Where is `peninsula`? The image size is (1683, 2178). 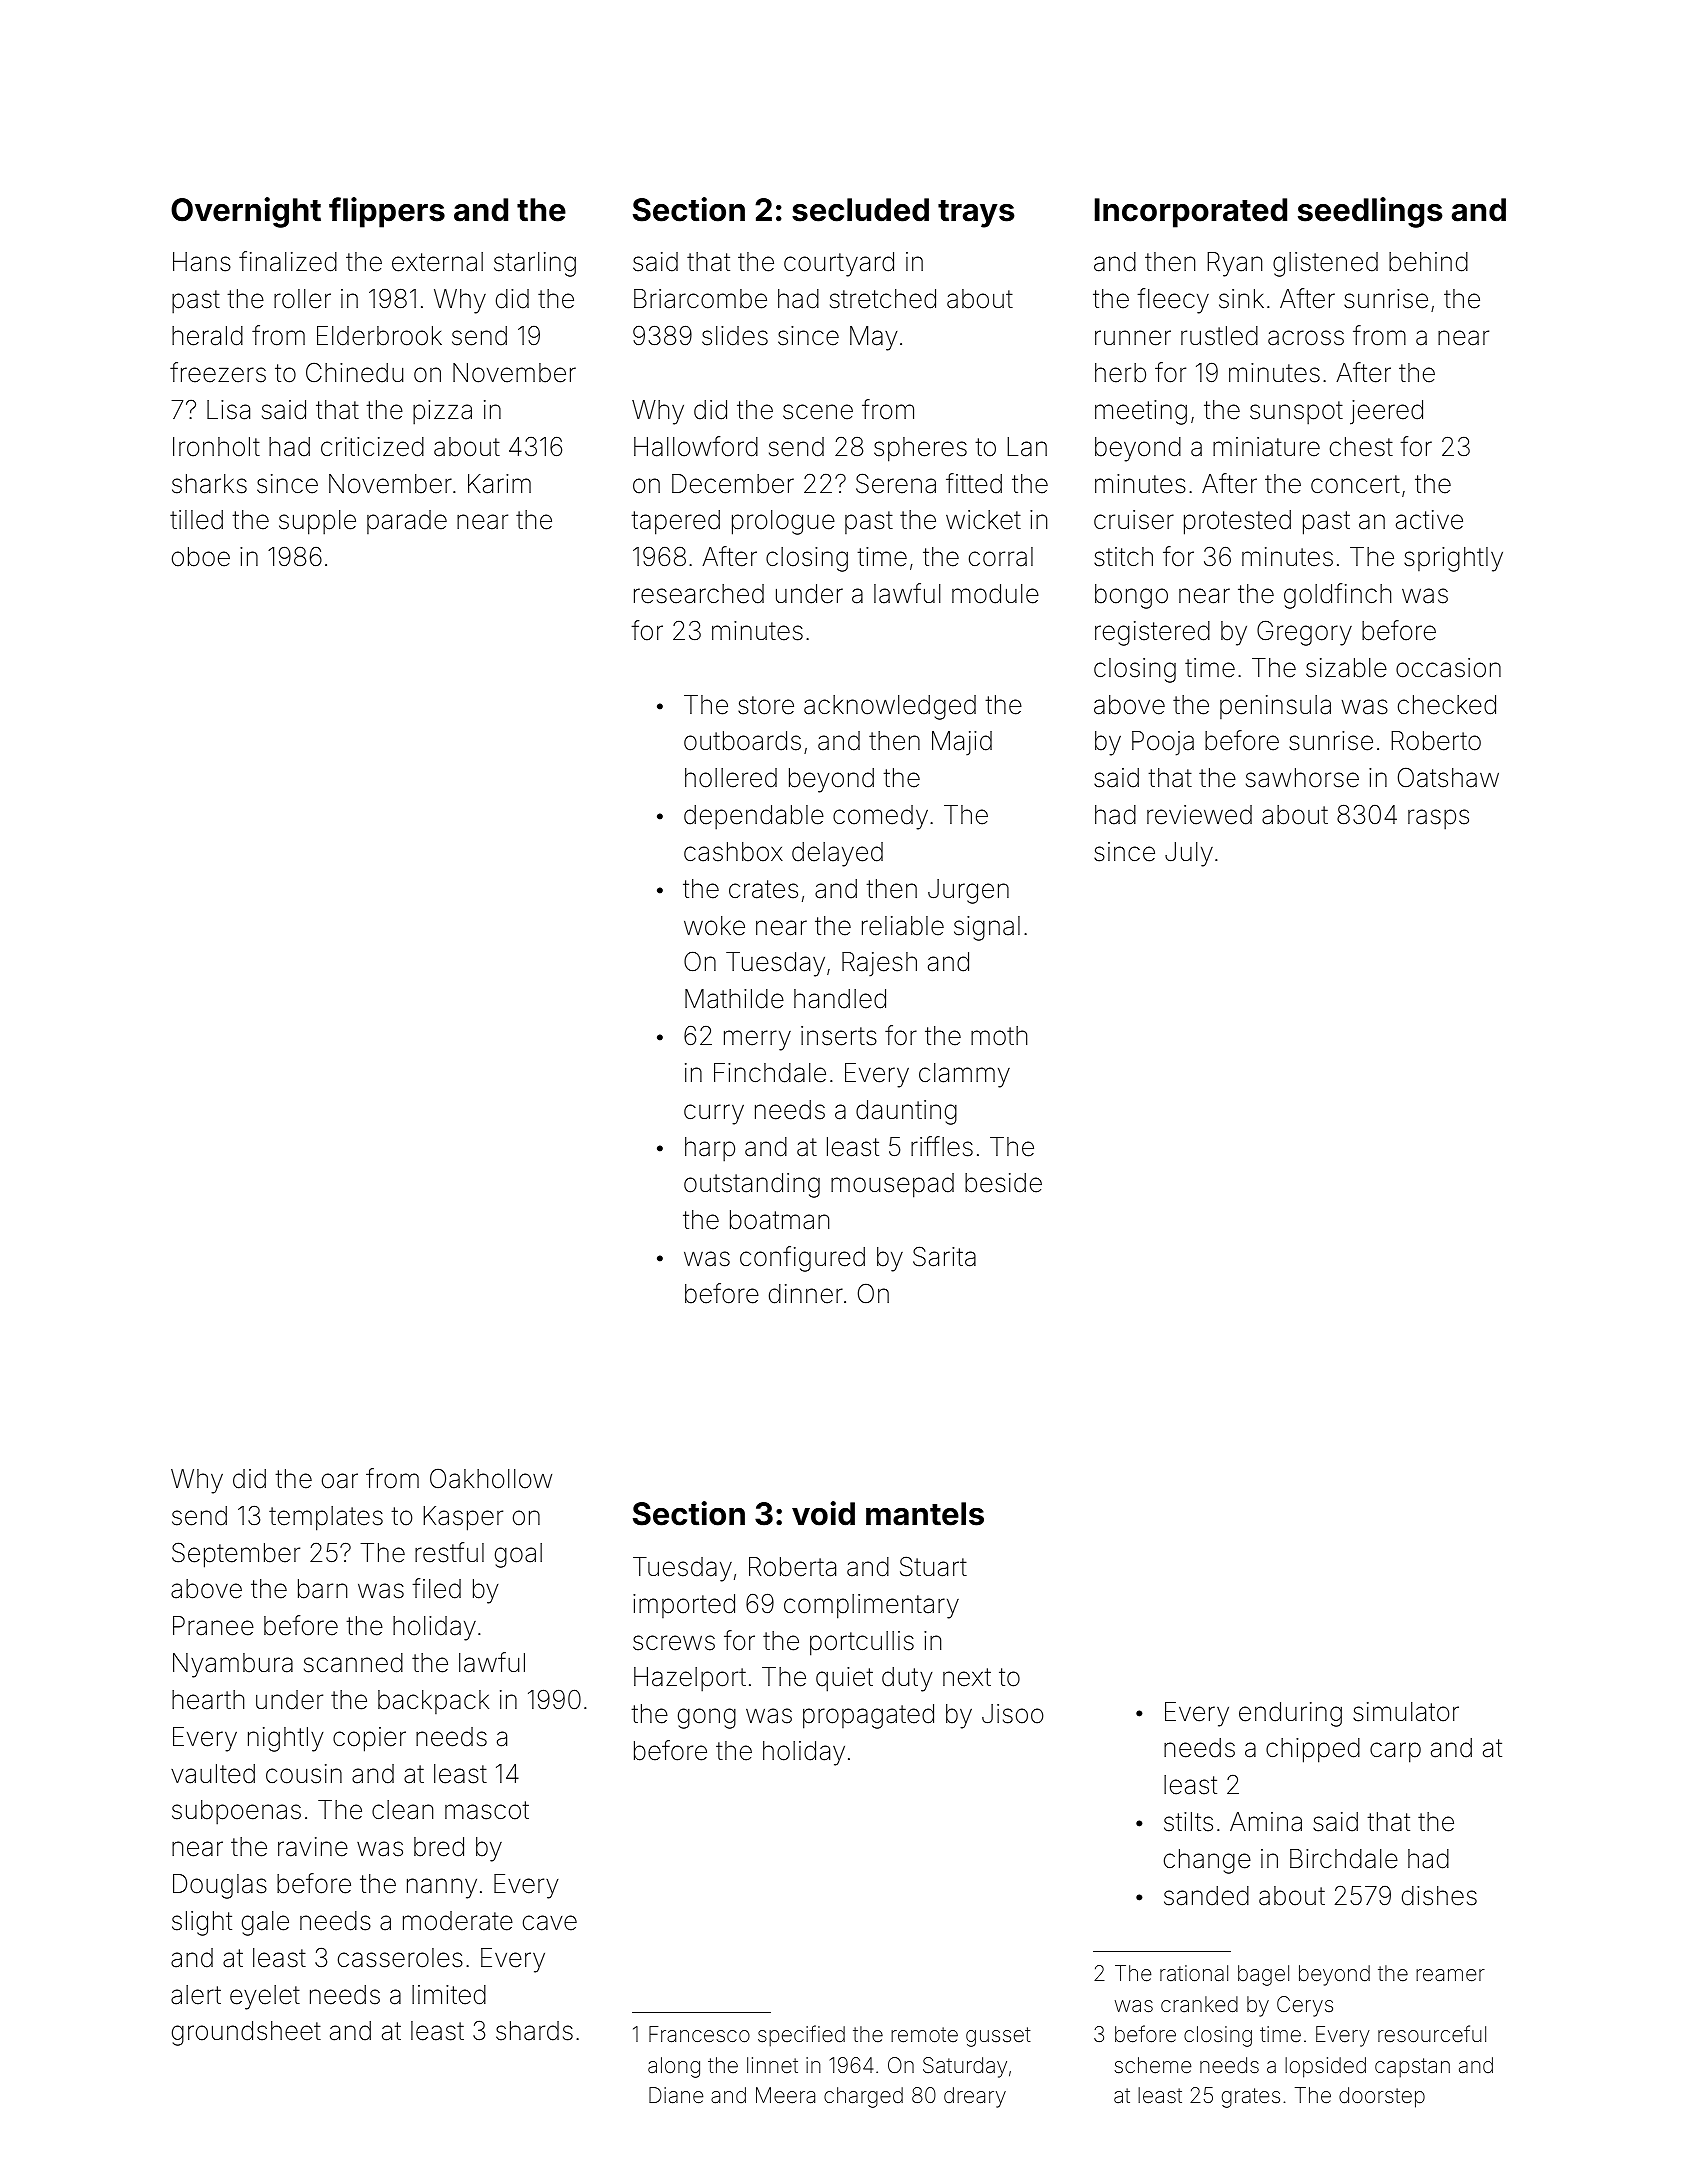 peninsula is located at coordinates (1275, 707).
